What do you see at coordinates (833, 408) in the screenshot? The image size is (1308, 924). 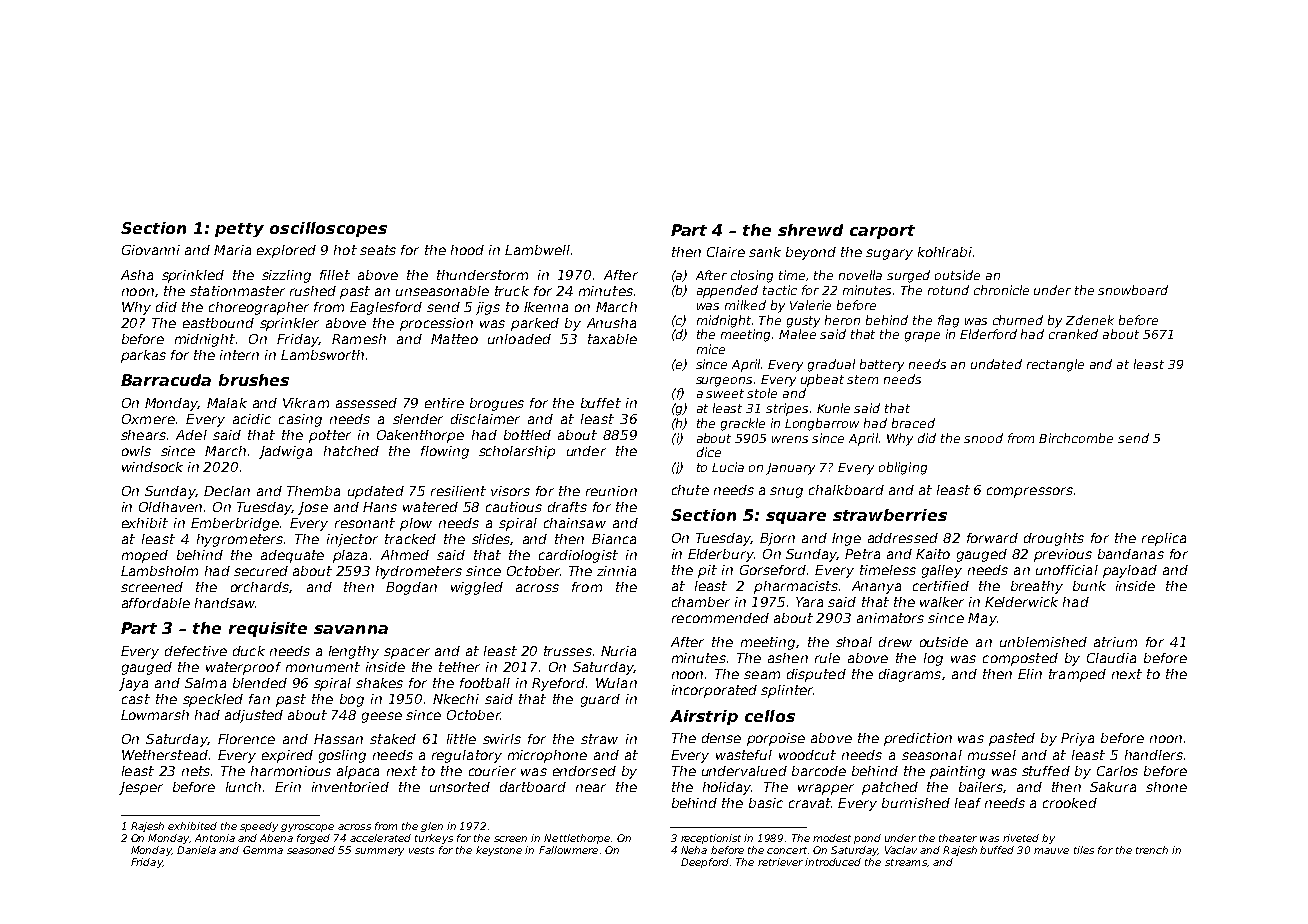 I see `Kunle` at bounding box center [833, 408].
